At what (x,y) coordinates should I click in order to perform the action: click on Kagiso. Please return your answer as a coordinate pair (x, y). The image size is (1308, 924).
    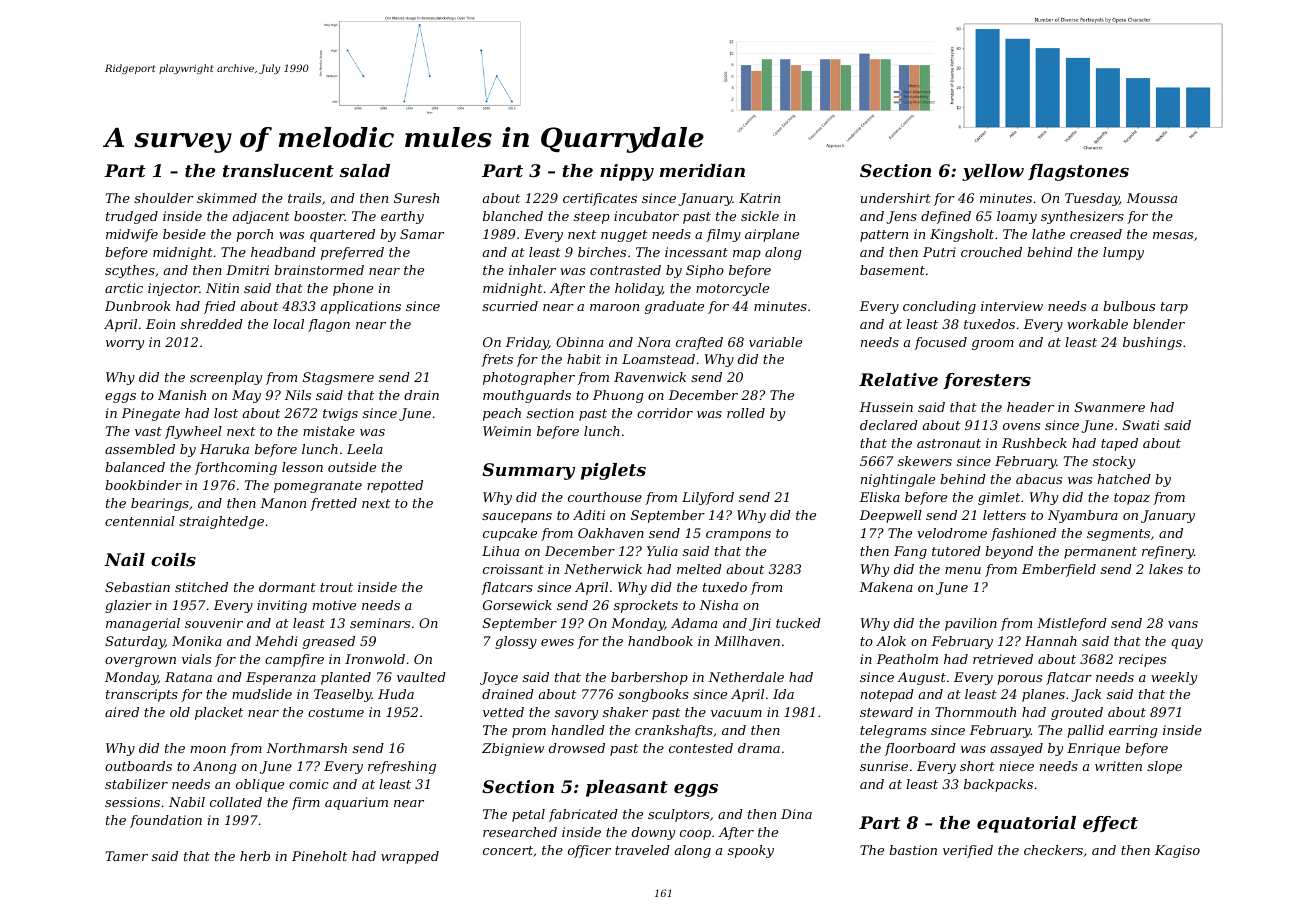
    Looking at the image, I should click on (1177, 851).
